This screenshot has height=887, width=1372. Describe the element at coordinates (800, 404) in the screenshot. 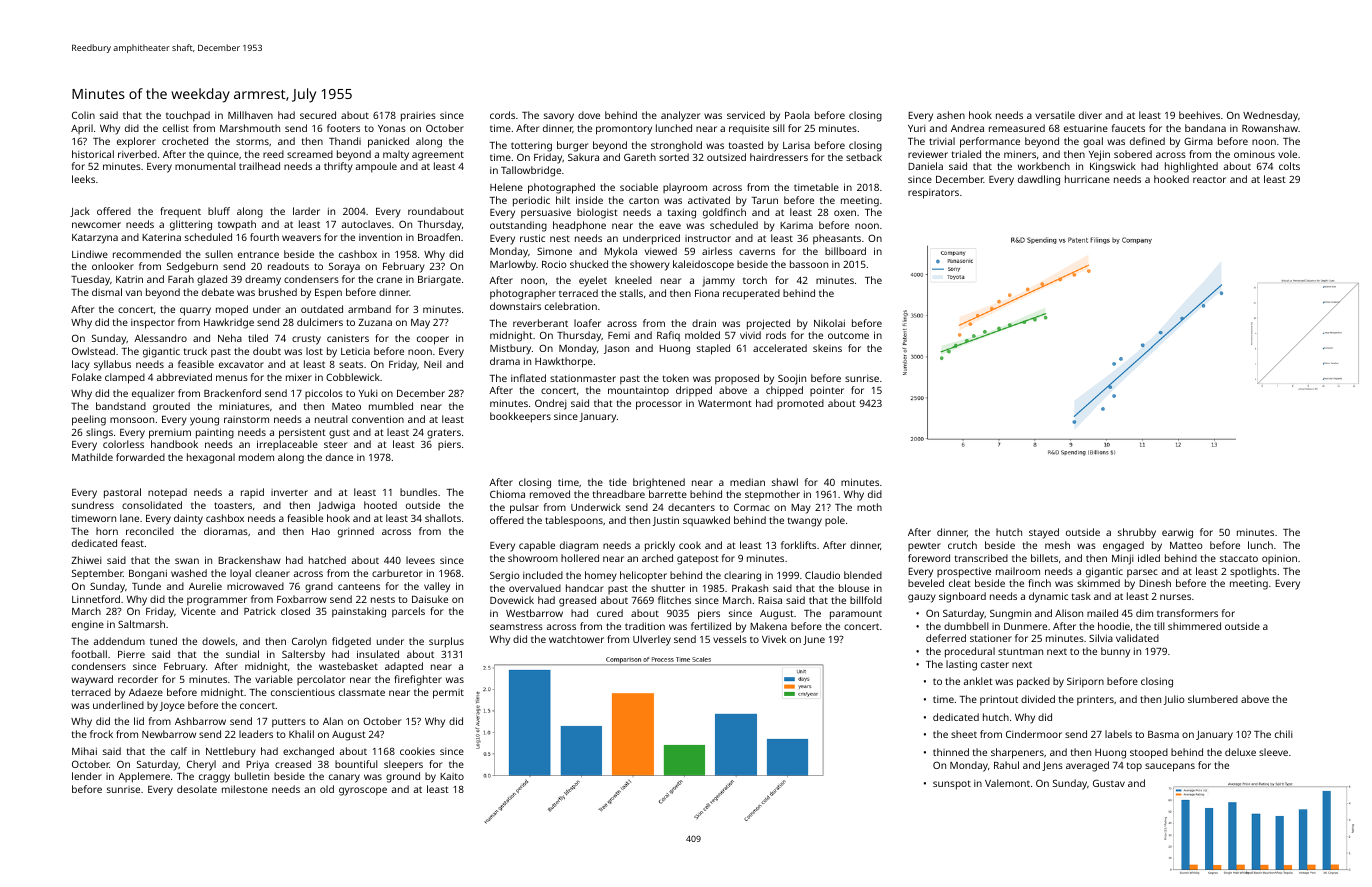

I see `promoted` at that location.
